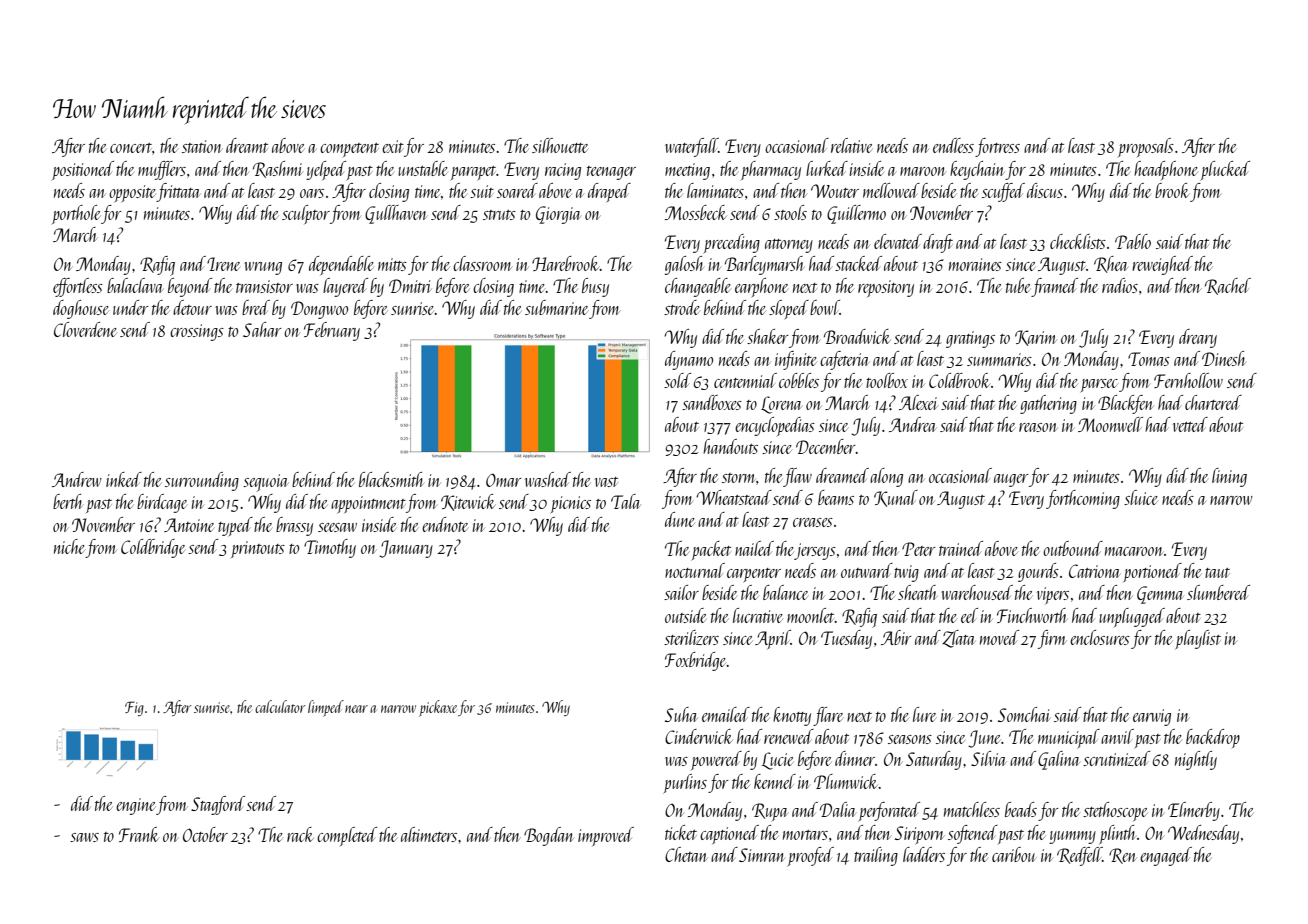 The width and height of the screenshot is (1308, 924). I want to click on near, so click(356, 709).
